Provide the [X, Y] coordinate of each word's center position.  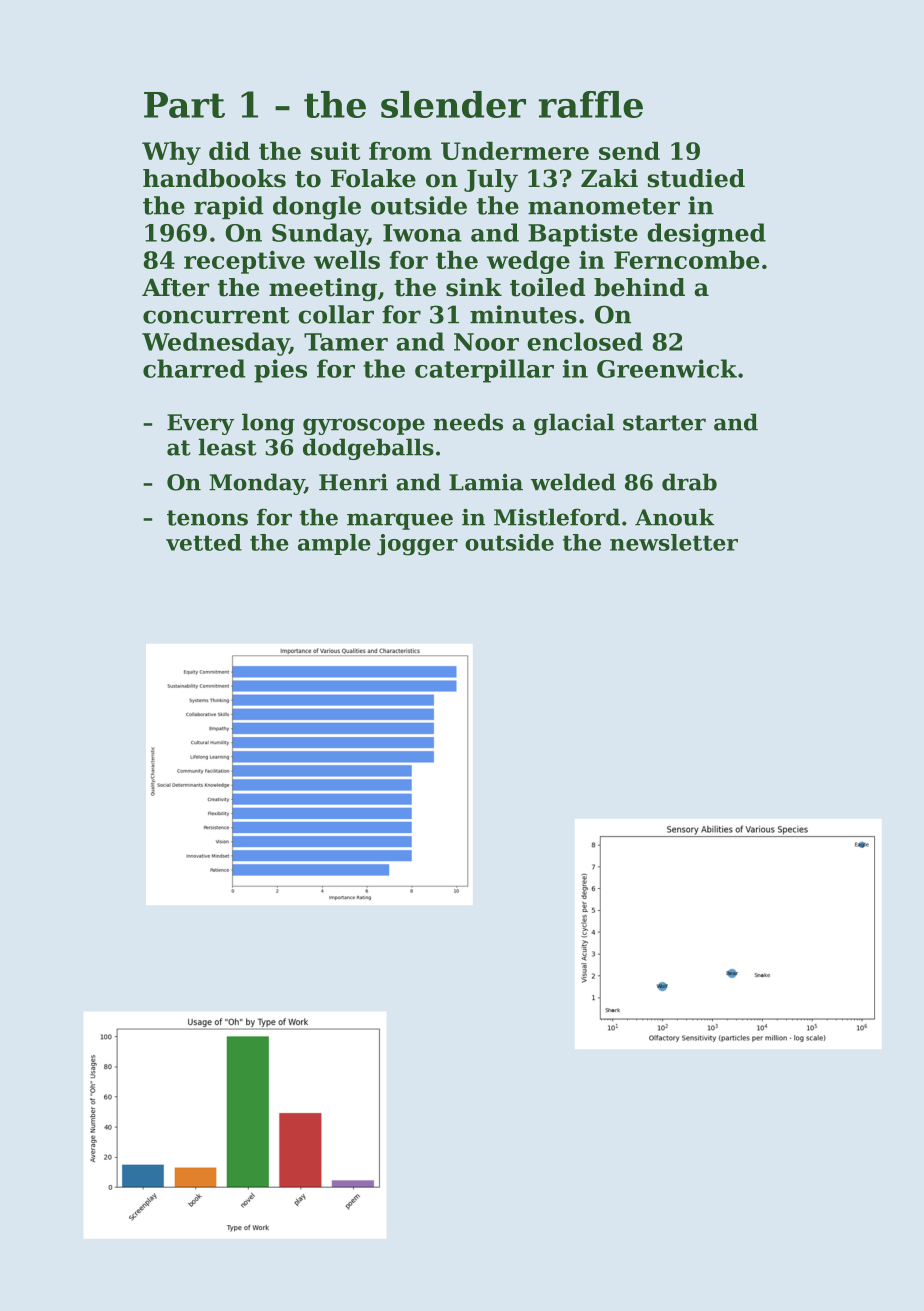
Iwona [422, 233]
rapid [229, 207]
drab [689, 482]
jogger [417, 545]
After [175, 287]
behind [639, 287]
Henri [353, 482]
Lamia [486, 482]
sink [474, 287]
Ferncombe [686, 260]
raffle [591, 104]
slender [453, 104]
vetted [204, 542]
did [229, 151]
